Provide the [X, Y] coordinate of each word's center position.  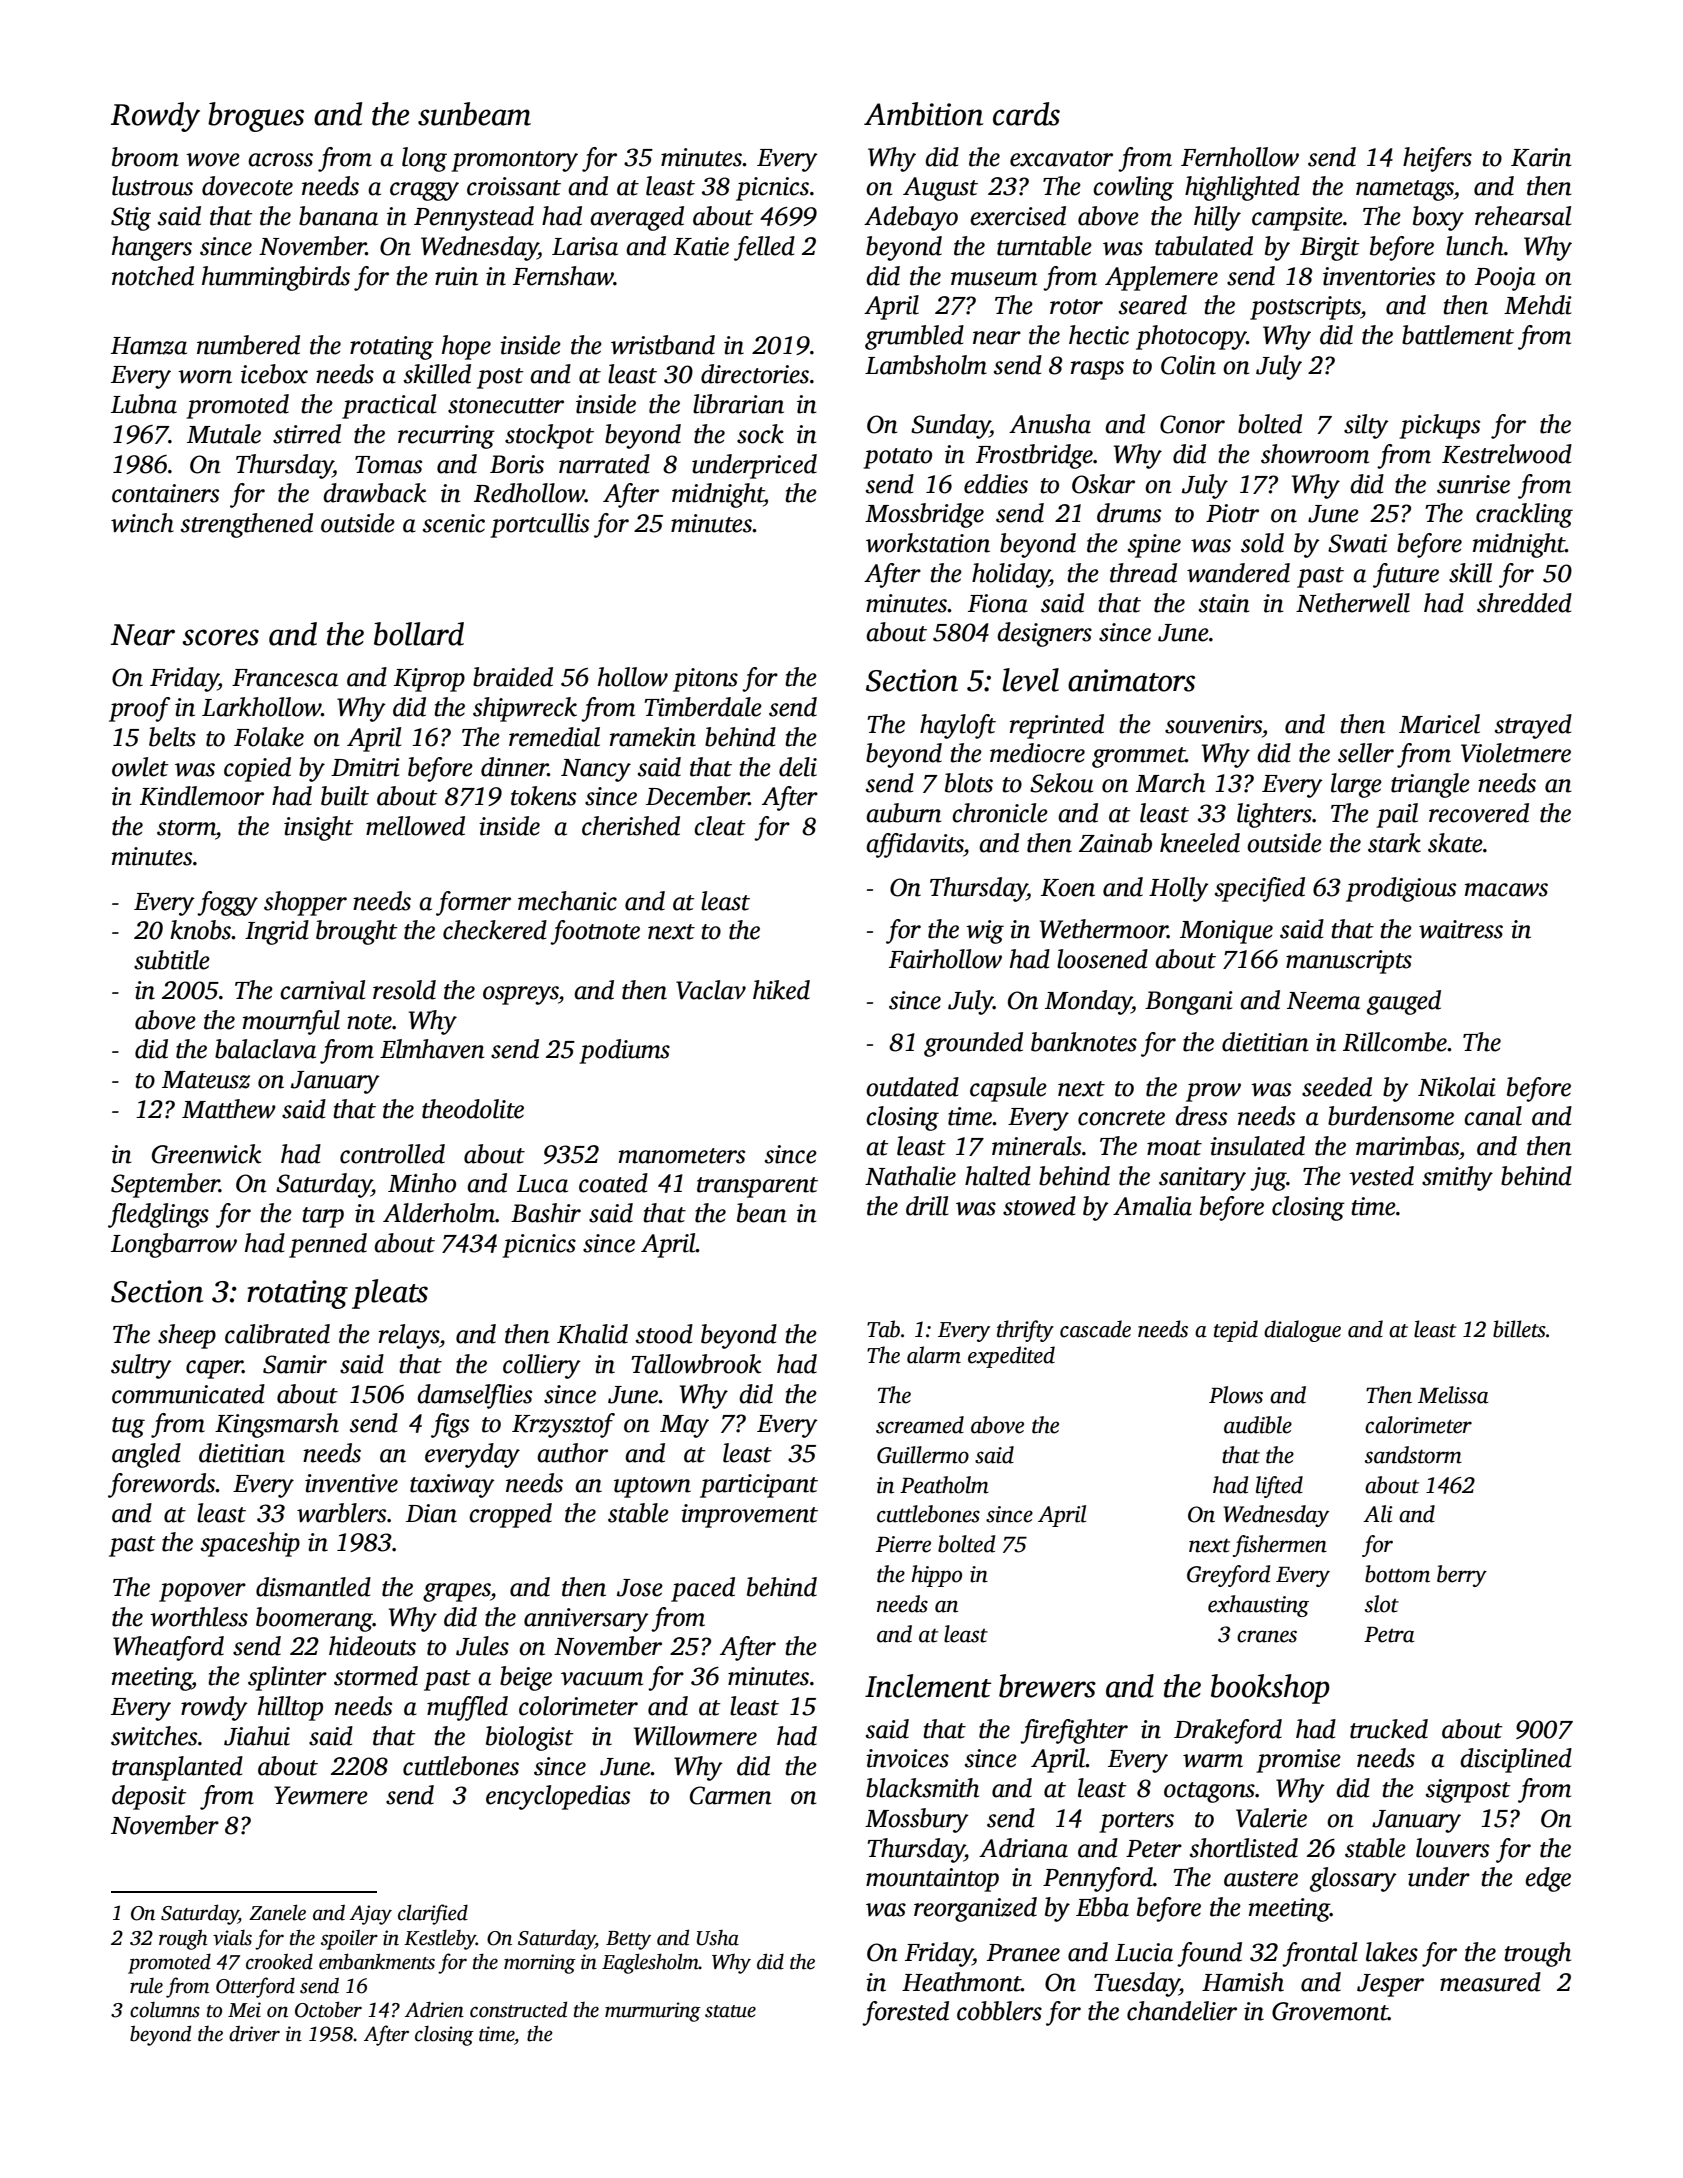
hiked [781, 990]
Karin [1541, 157]
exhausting [1258, 1606]
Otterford [255, 1987]
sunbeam [474, 114]
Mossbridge [924, 515]
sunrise [1473, 484]
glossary [1353, 1879]
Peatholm [944, 1485]
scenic [454, 523]
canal [1493, 1116]
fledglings [158, 1215]
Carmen [731, 1795]
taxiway [452, 1486]
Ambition [923, 114]
